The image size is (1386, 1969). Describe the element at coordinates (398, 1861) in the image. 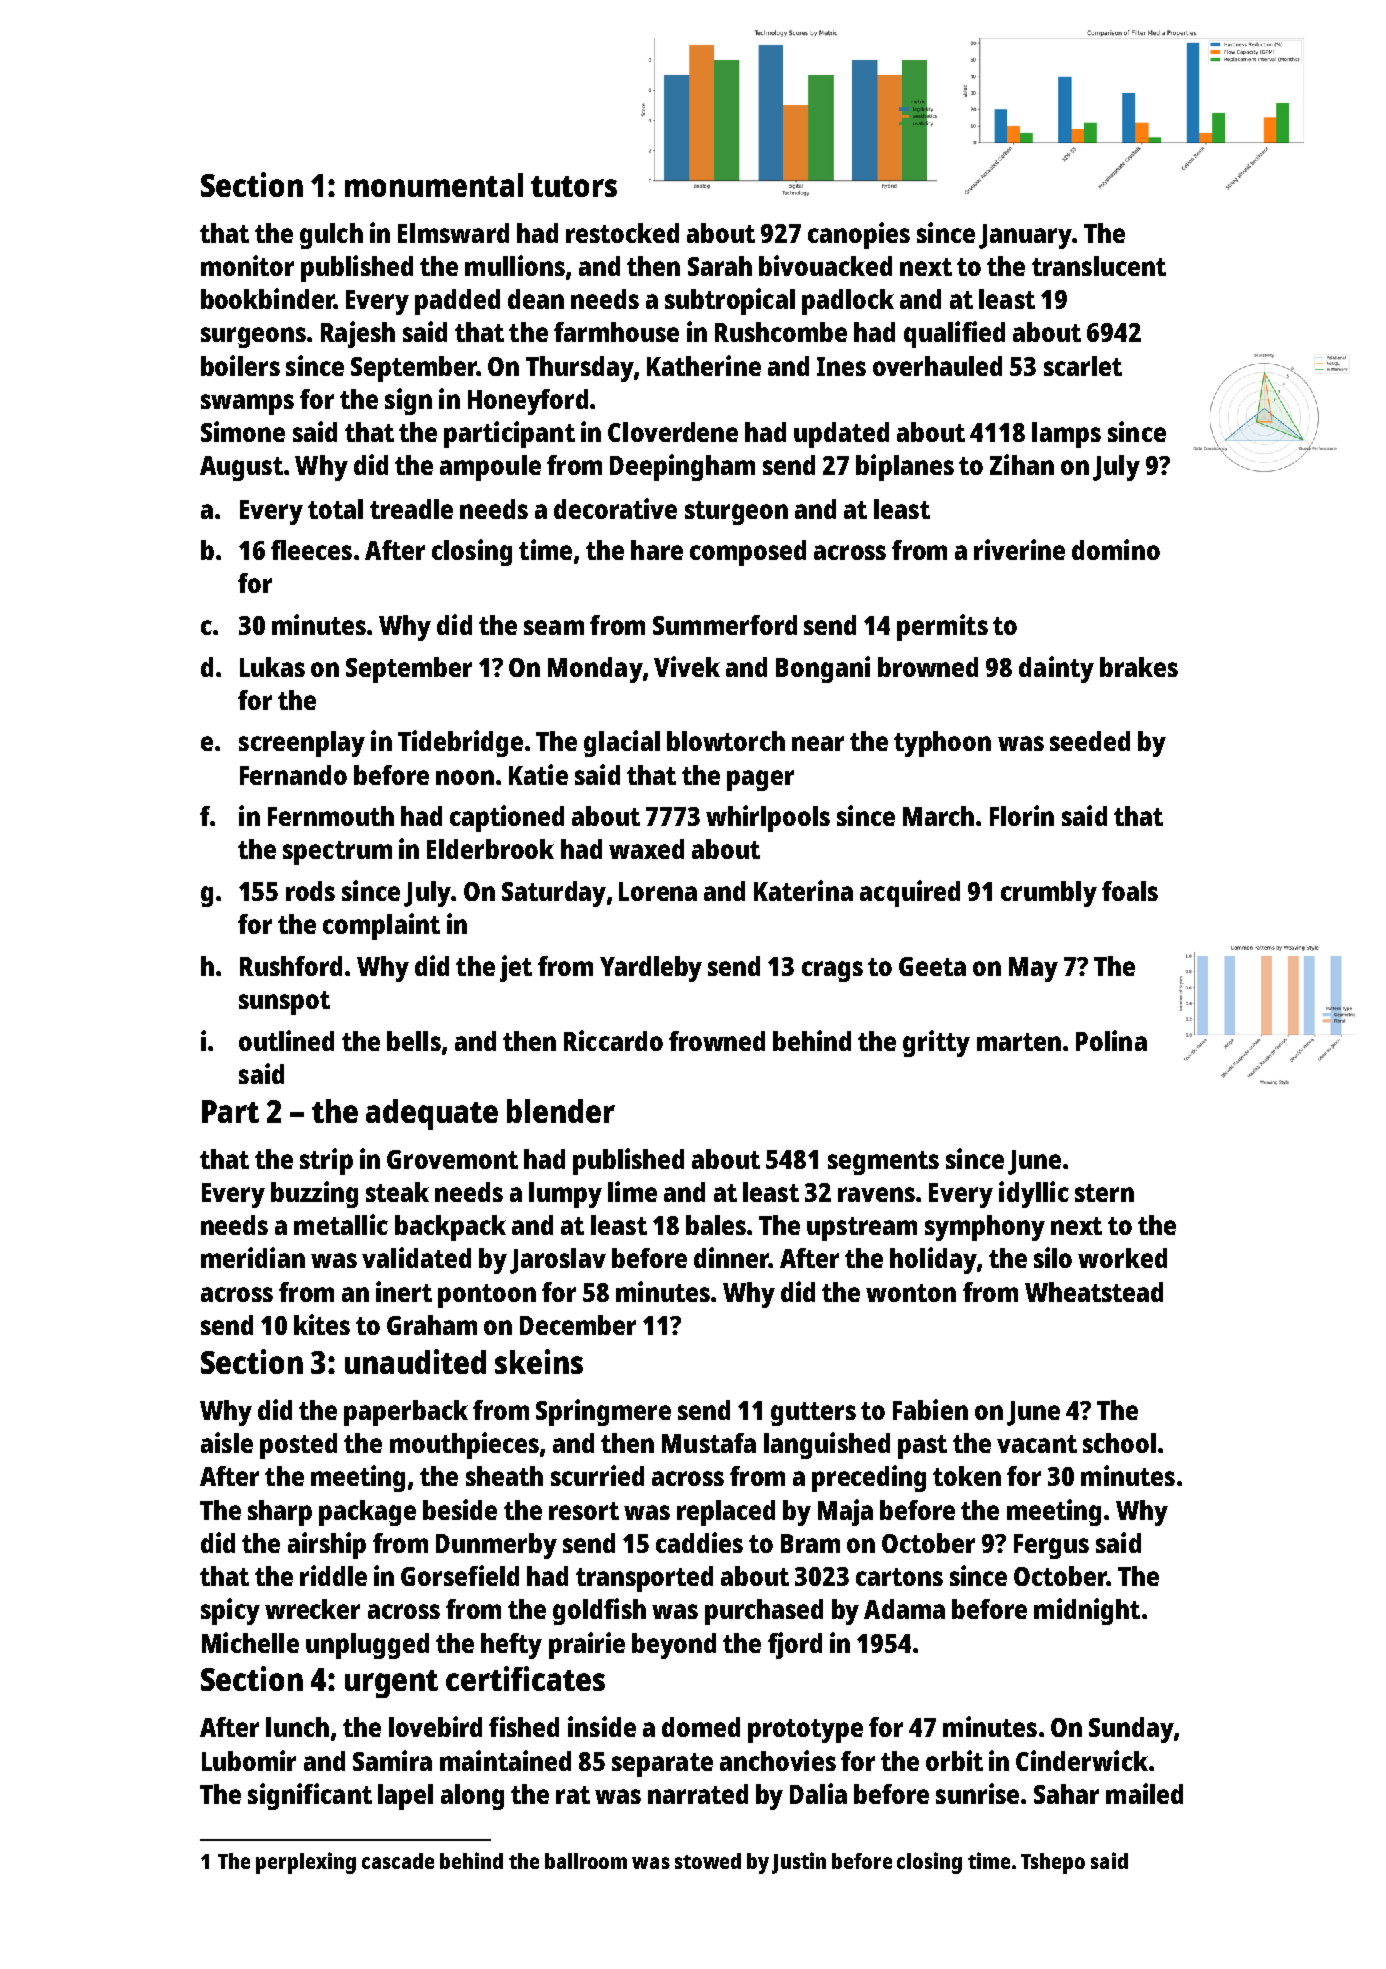

I see `cascade` at that location.
